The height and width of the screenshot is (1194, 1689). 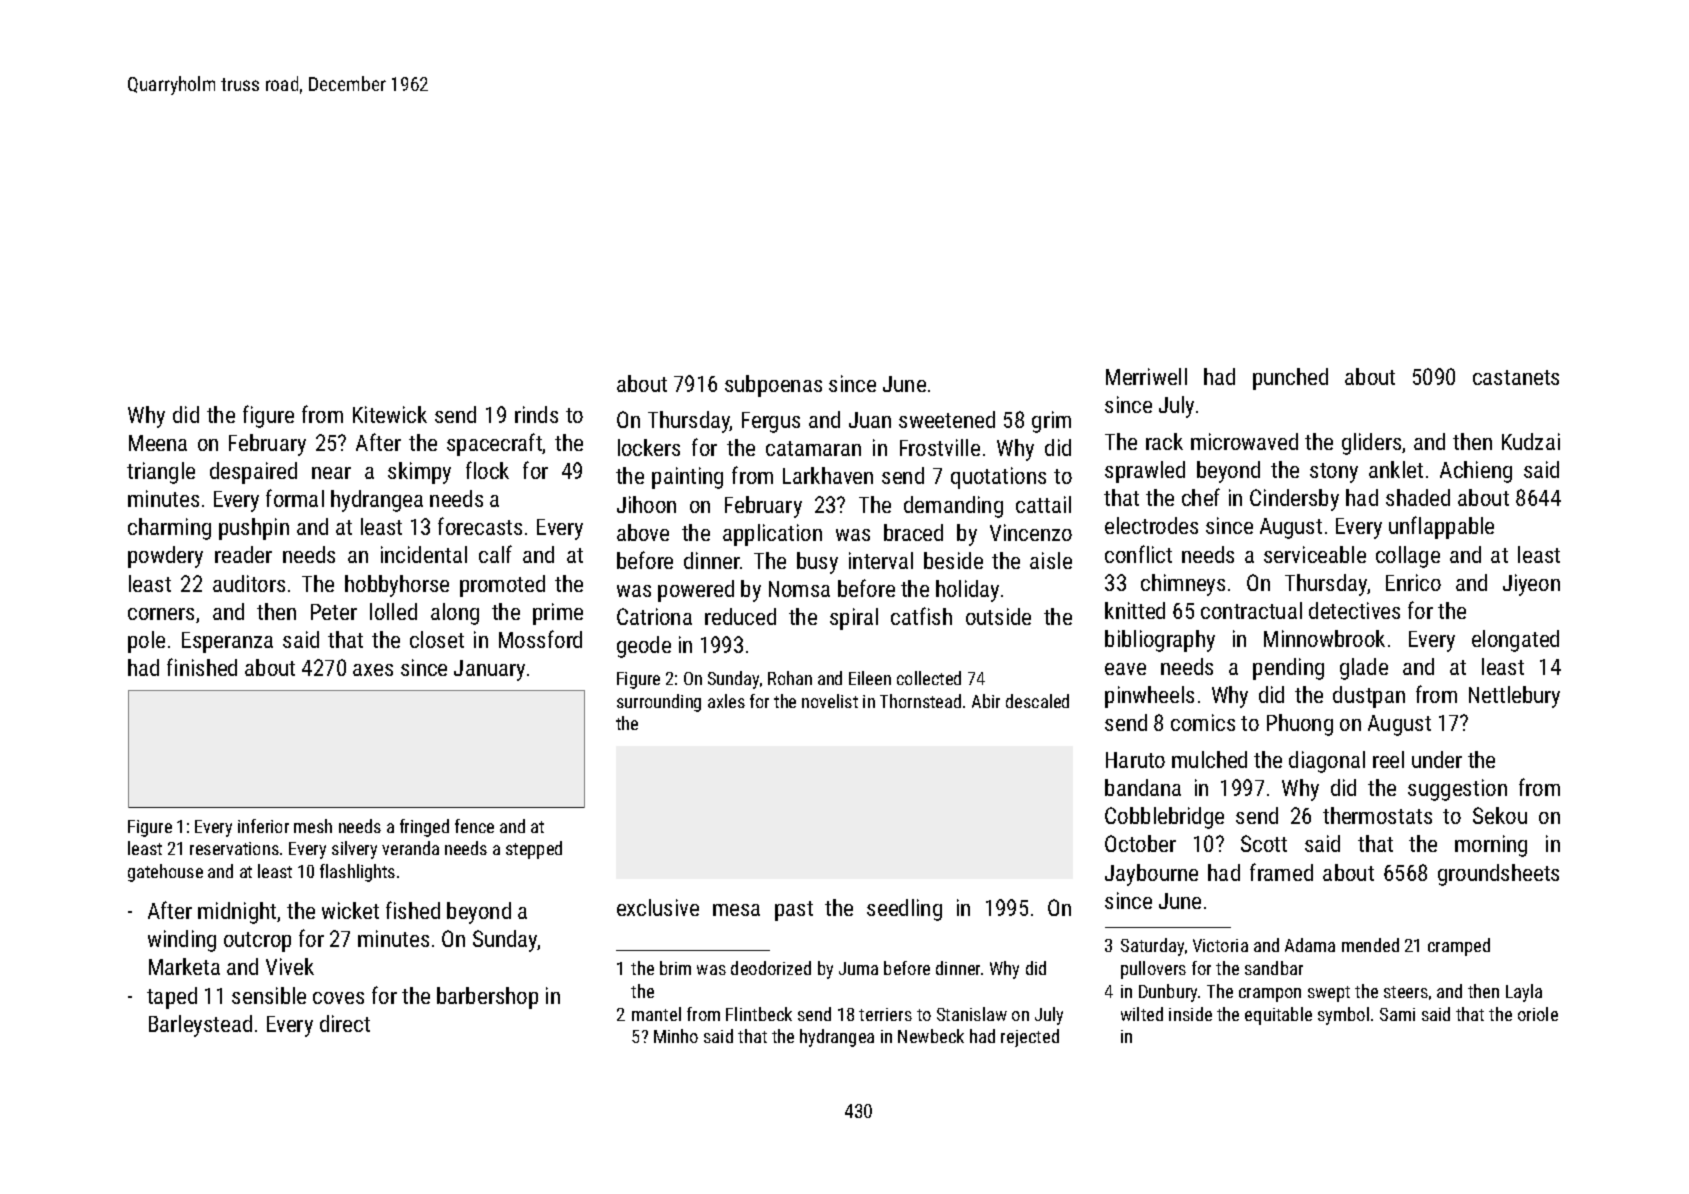 What do you see at coordinates (345, 1023) in the screenshot?
I see `direct` at bounding box center [345, 1023].
